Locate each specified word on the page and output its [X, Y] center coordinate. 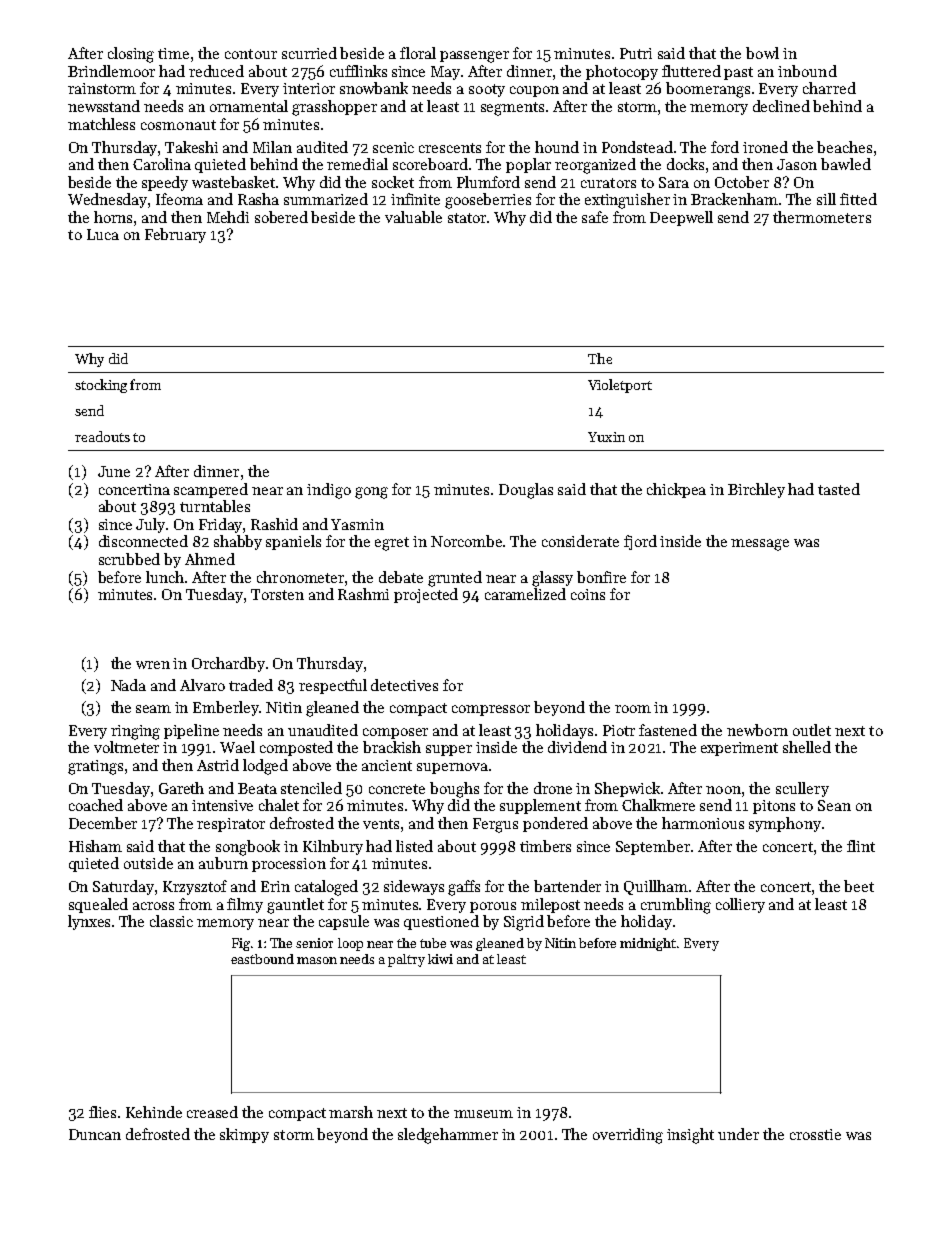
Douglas [526, 491]
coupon [534, 91]
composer [395, 733]
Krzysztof [195, 887]
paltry [406, 960]
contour [251, 54]
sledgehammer [448, 1136]
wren [153, 665]
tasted [839, 489]
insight [690, 1136]
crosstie [815, 1134]
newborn [757, 730]
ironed [765, 147]
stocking [101, 386]
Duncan [95, 1134]
